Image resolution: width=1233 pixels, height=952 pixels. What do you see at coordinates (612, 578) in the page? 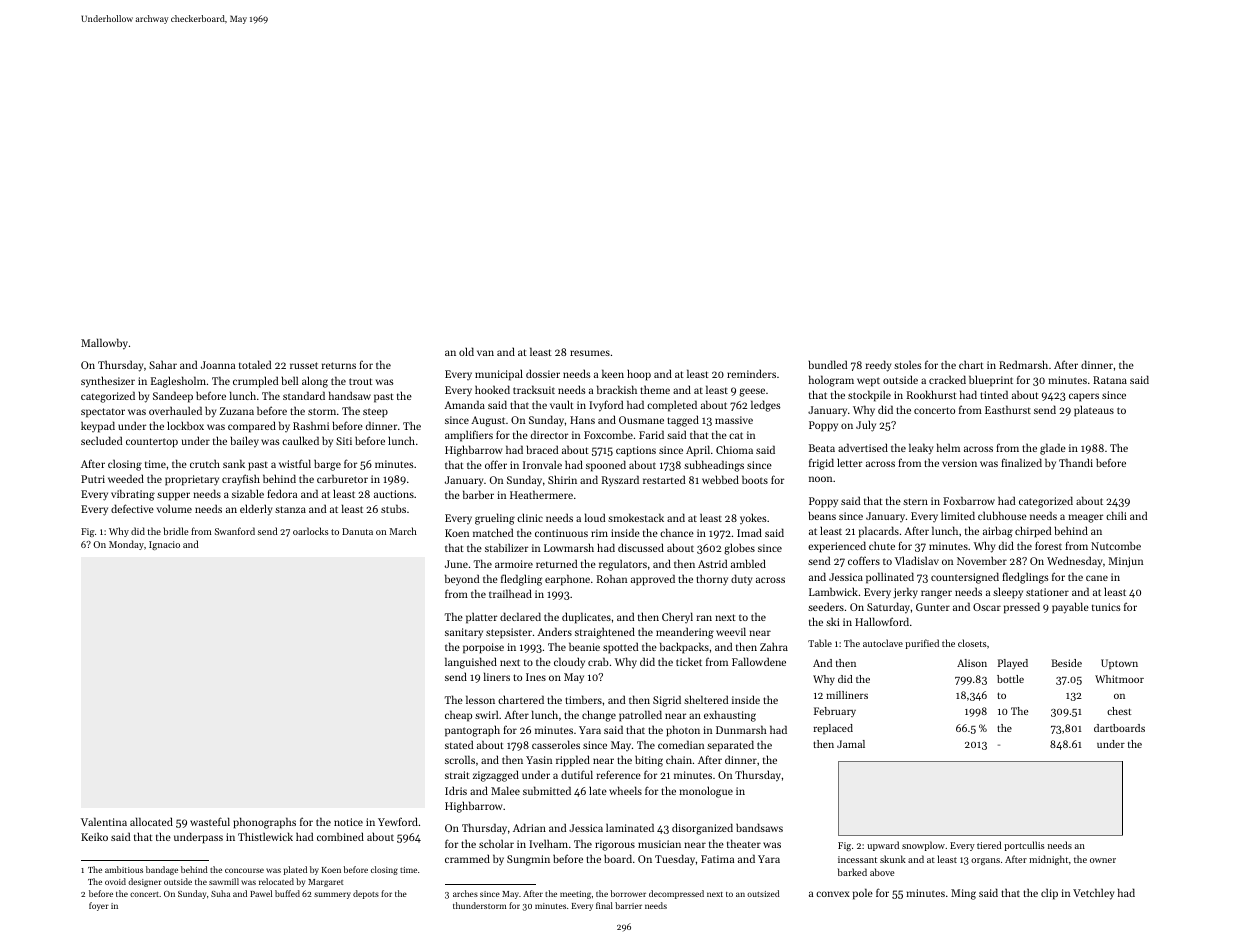
I see `Rohan` at bounding box center [612, 578].
